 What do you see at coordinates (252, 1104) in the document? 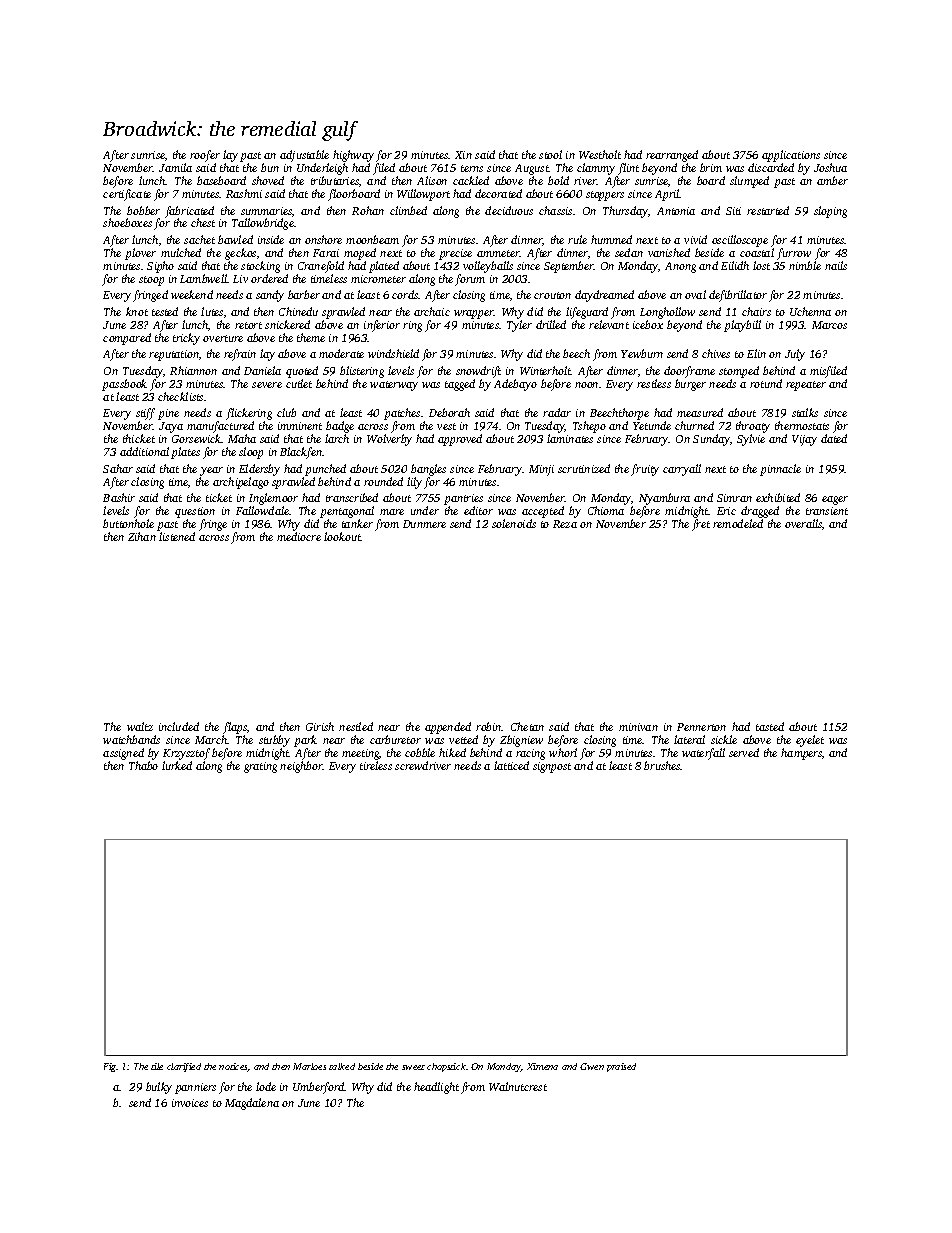
I see `Magdalena` at bounding box center [252, 1104].
